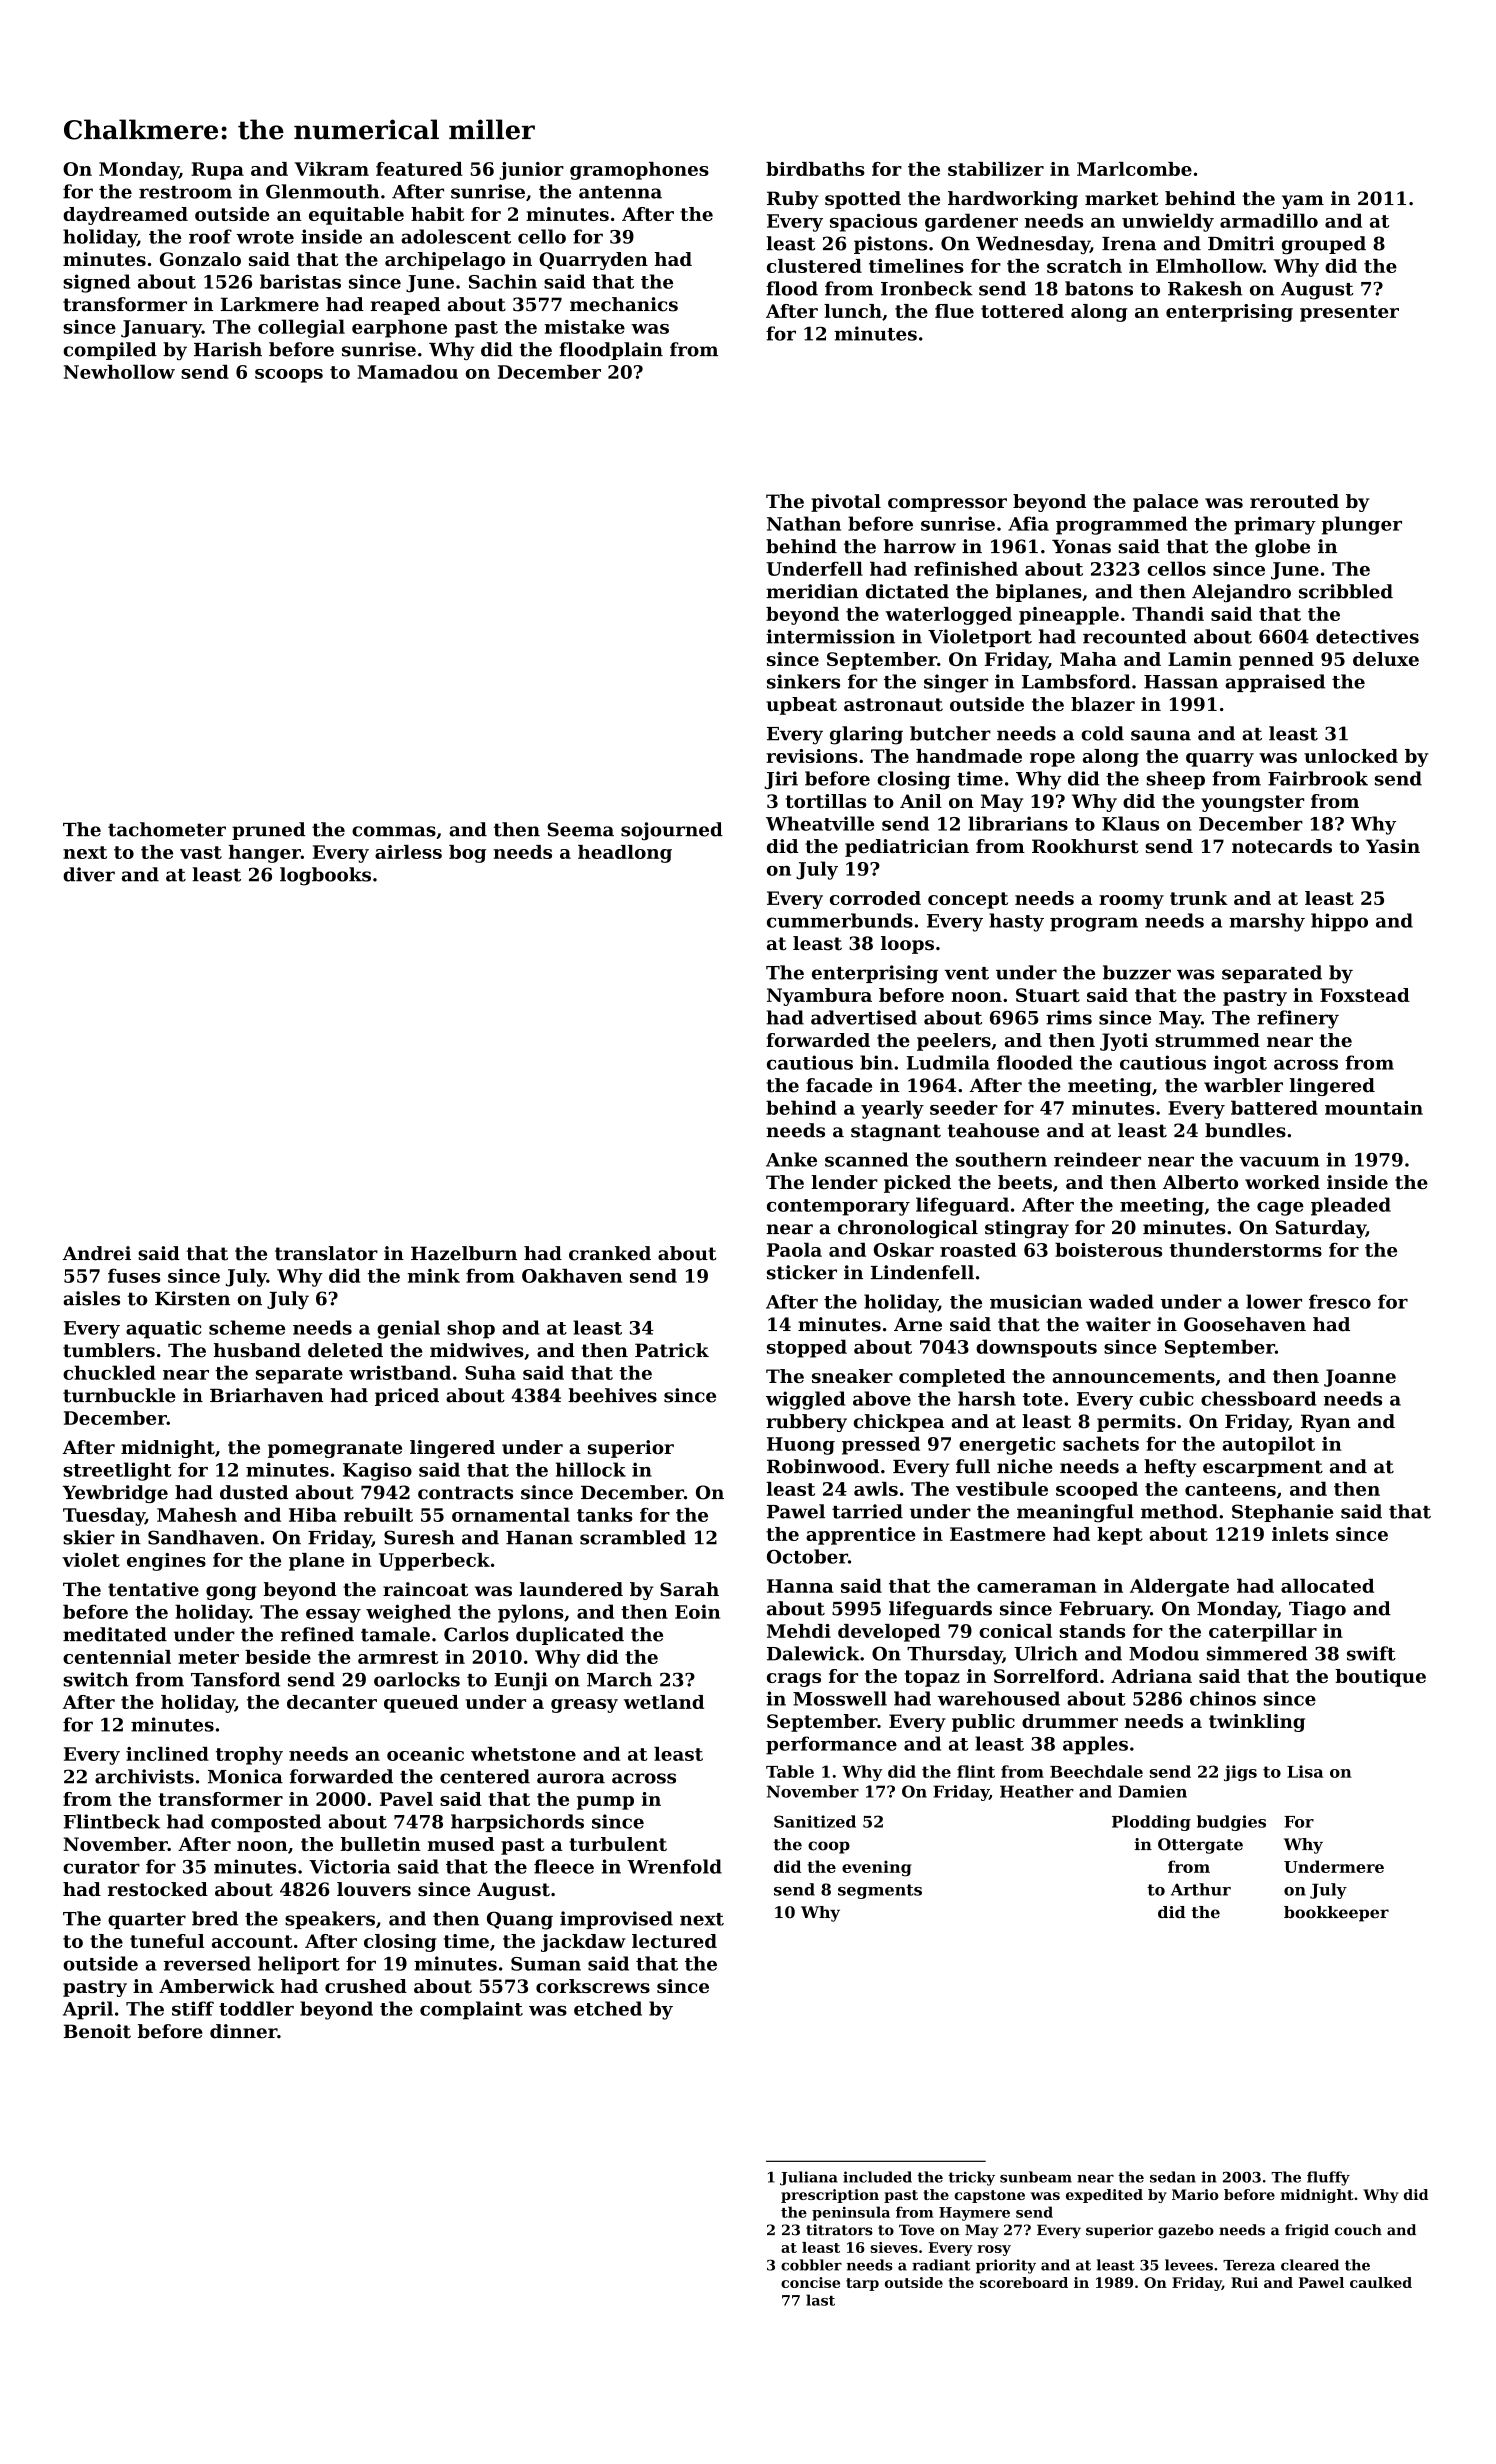 This screenshot has width=1496, height=2464. What do you see at coordinates (1165, 503) in the screenshot?
I see `palace` at bounding box center [1165, 503].
